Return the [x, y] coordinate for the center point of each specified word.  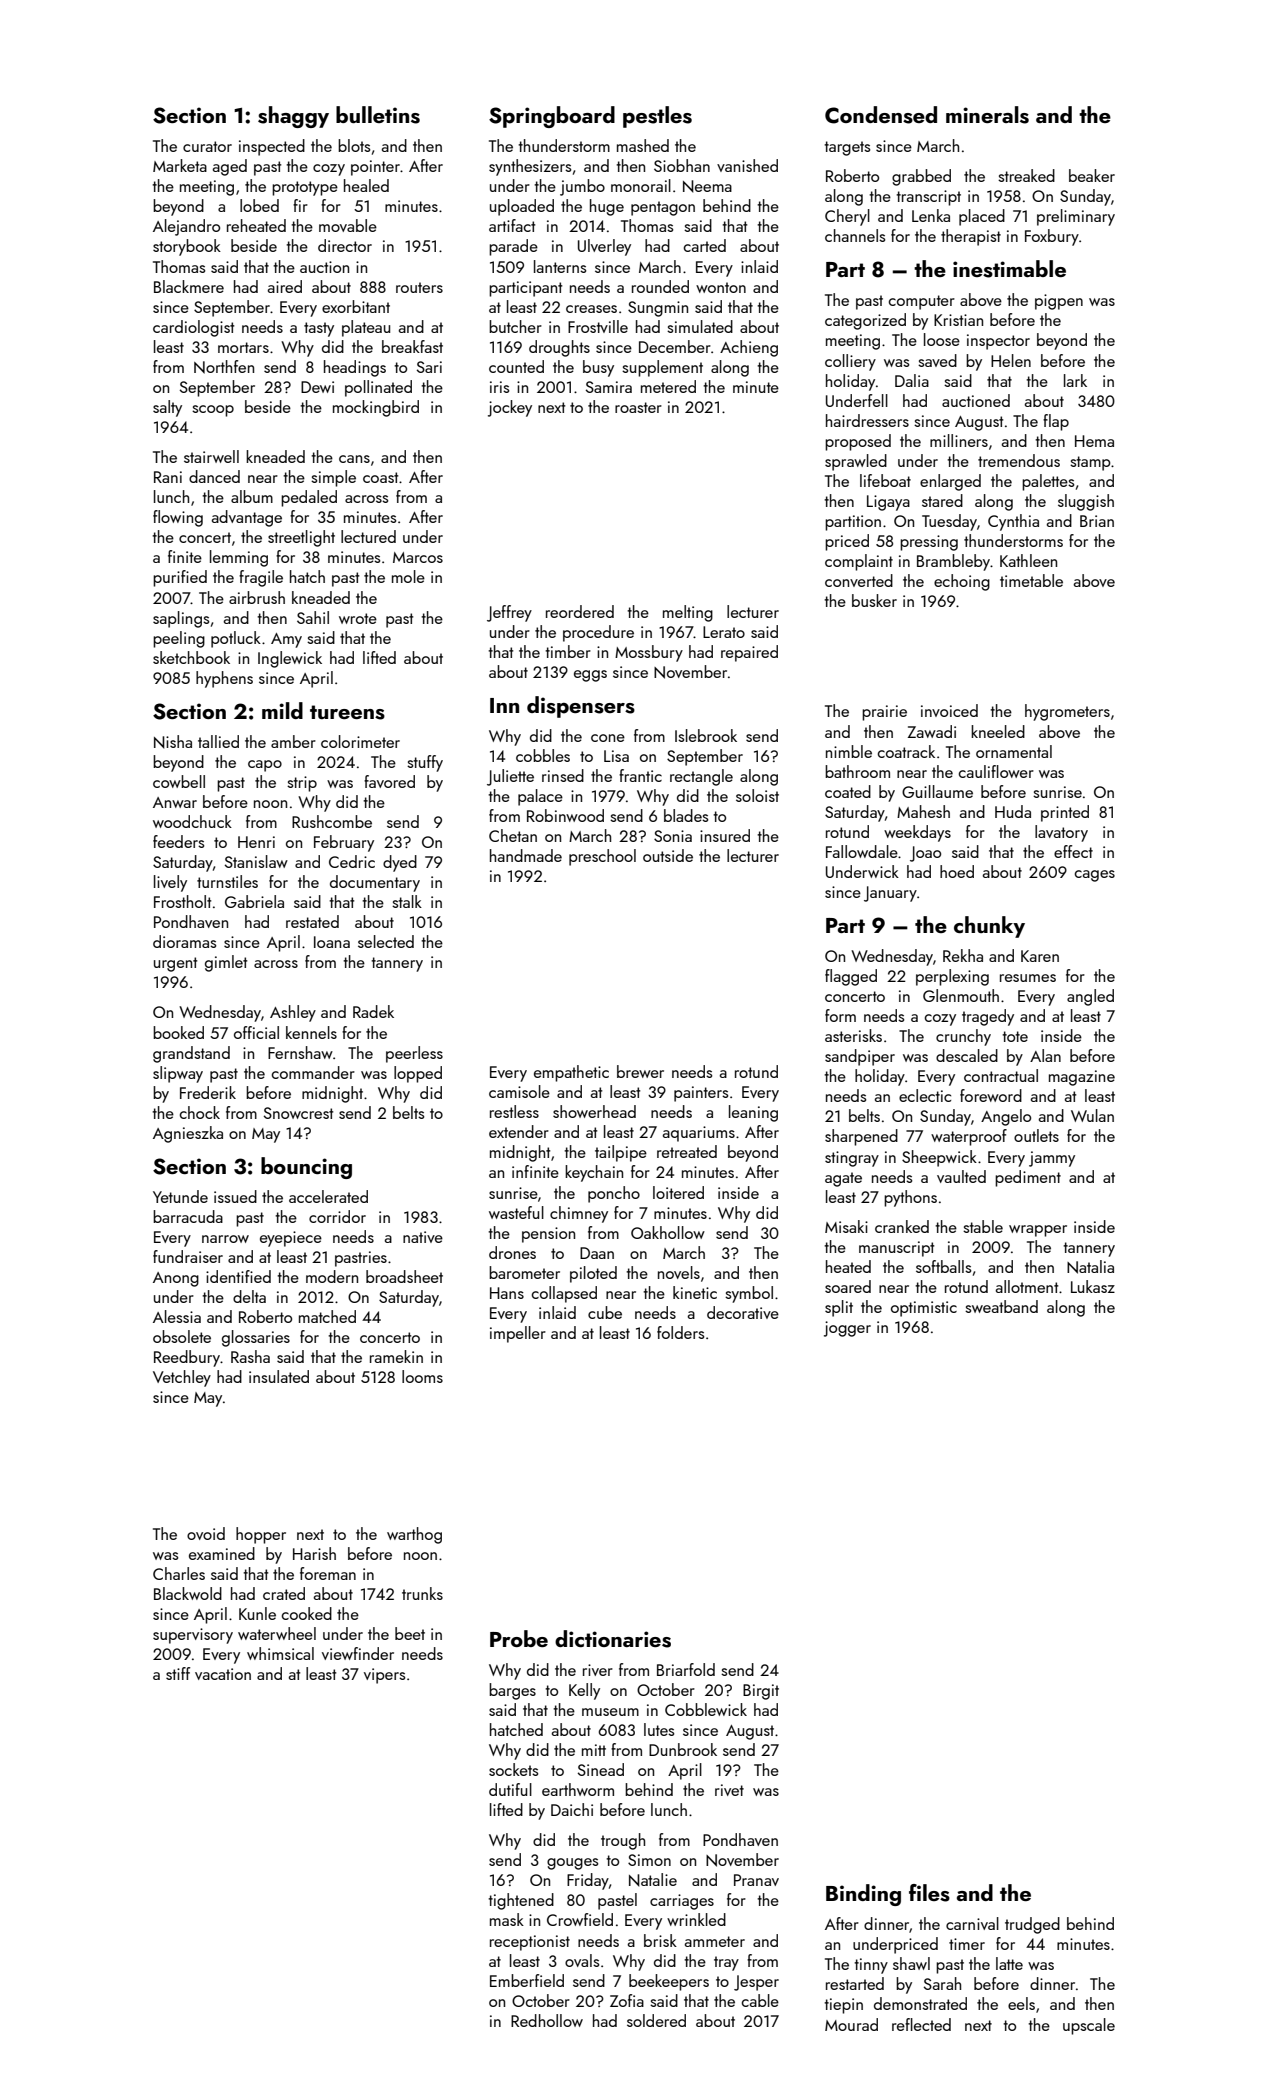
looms [422, 1376]
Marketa [180, 165]
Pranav [756, 1880]
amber [293, 741]
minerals [987, 115]
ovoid [206, 1533]
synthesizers [530, 167]
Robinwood [565, 815]
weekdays [917, 833]
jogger [847, 1329]
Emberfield [527, 1980]
